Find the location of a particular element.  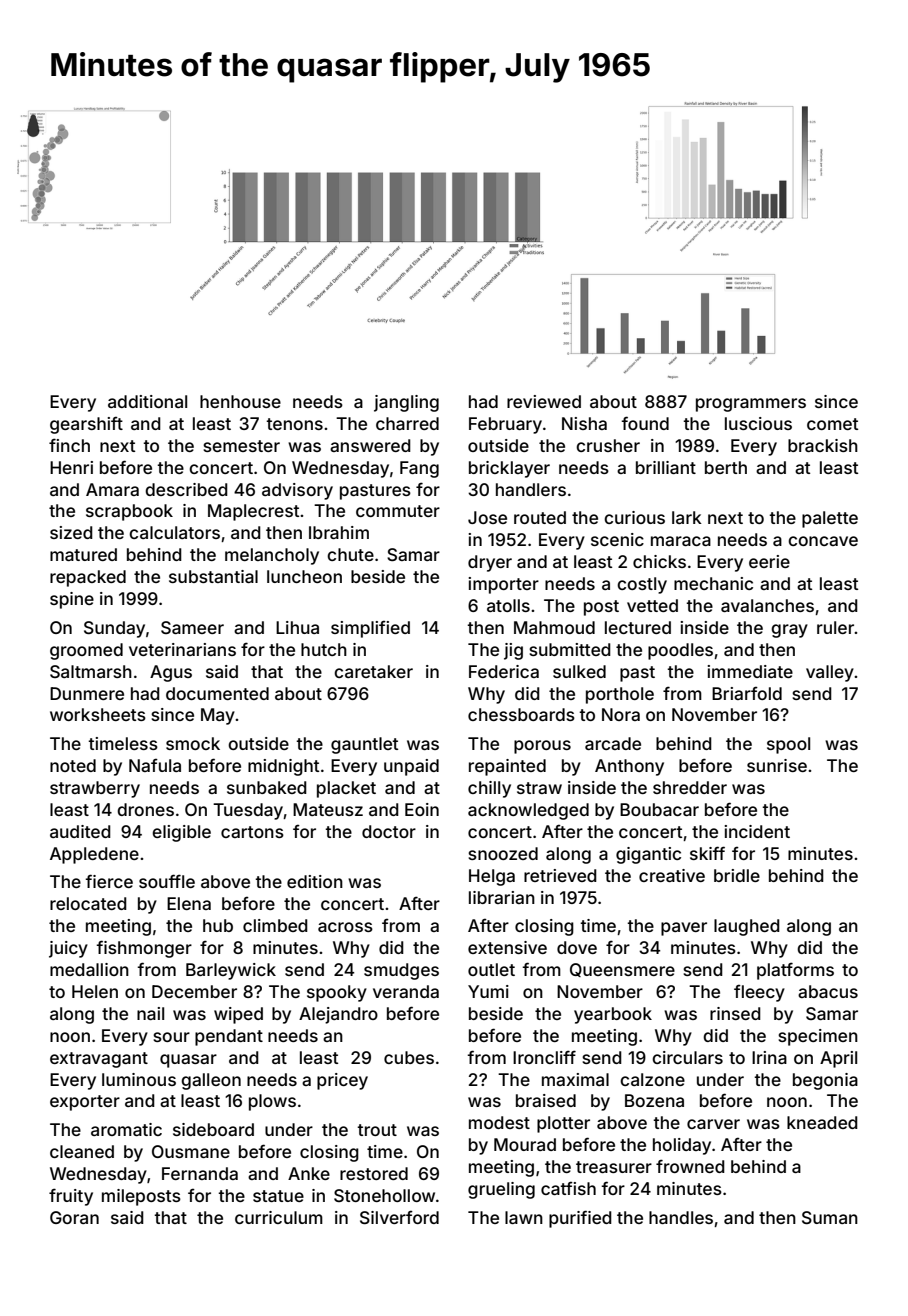

brackish is located at coordinates (823, 445).
